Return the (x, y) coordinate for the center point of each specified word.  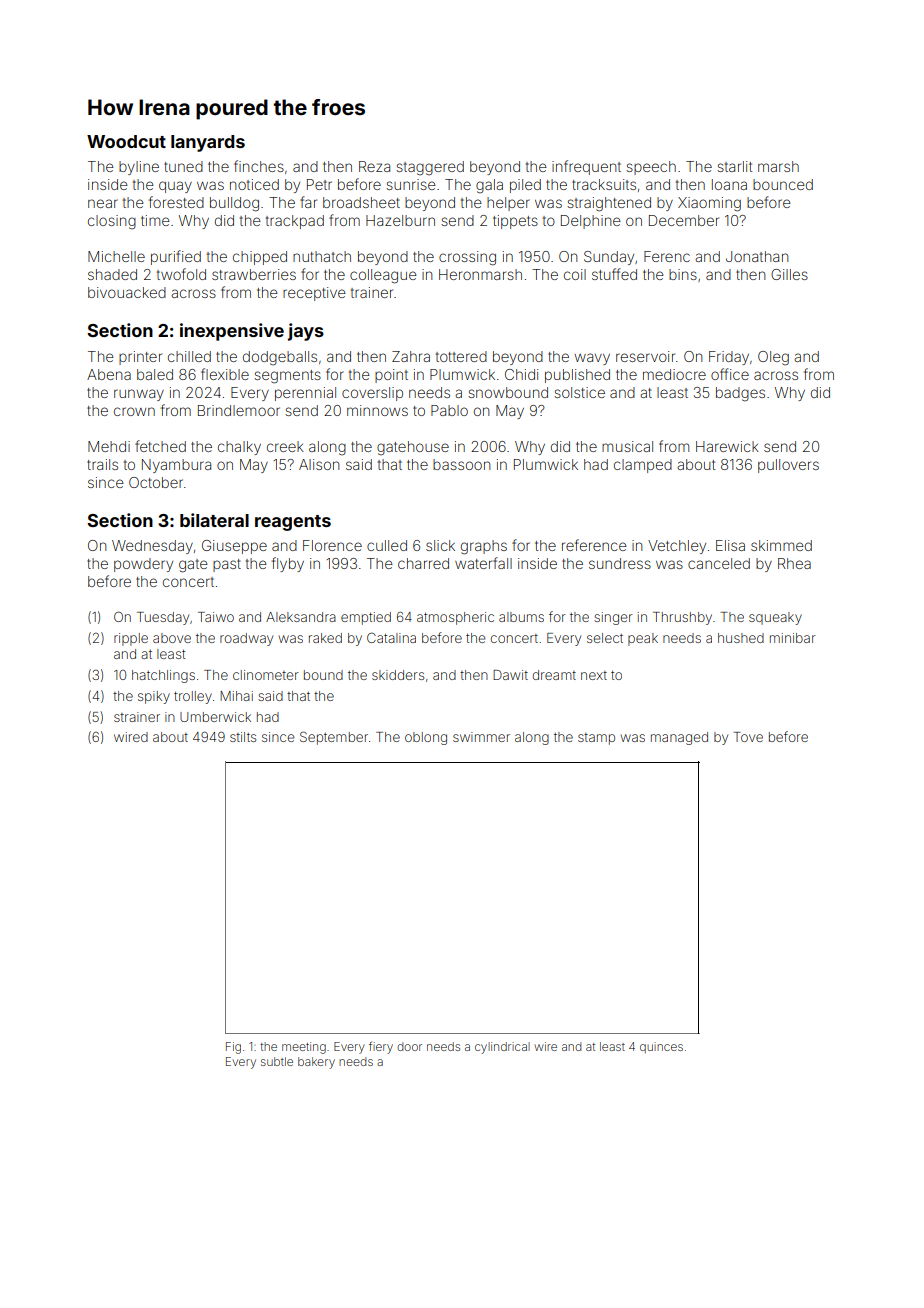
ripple (131, 639)
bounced (783, 184)
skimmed (781, 545)
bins (683, 274)
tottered (461, 356)
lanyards (208, 143)
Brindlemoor (239, 410)
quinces (661, 1047)
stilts (243, 737)
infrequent (586, 167)
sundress (620, 563)
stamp (596, 739)
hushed (741, 638)
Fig (233, 1048)
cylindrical (502, 1048)
